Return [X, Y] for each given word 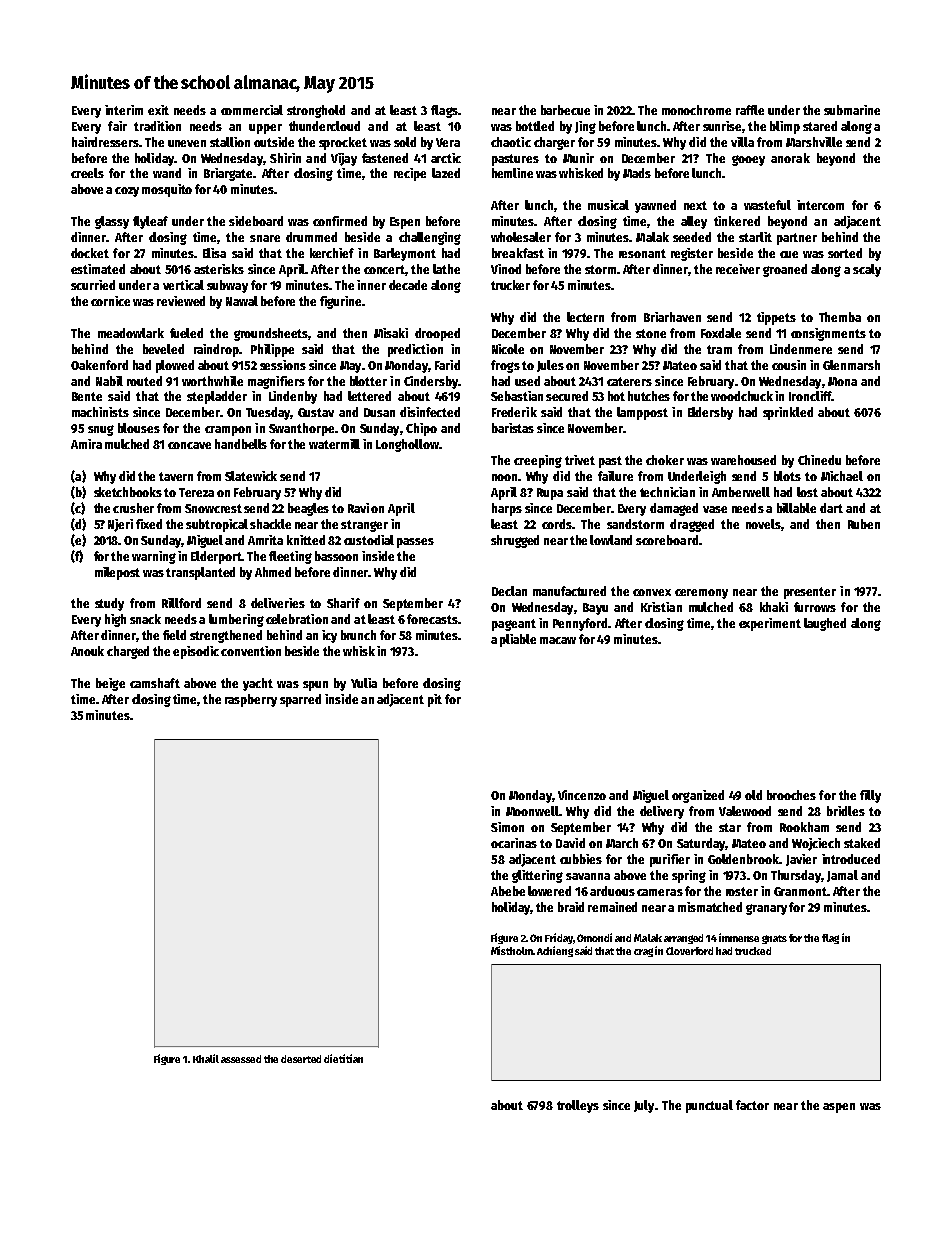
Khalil [206, 1058]
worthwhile [212, 381]
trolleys [578, 1106]
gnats [774, 939]
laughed [825, 624]
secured [567, 396]
